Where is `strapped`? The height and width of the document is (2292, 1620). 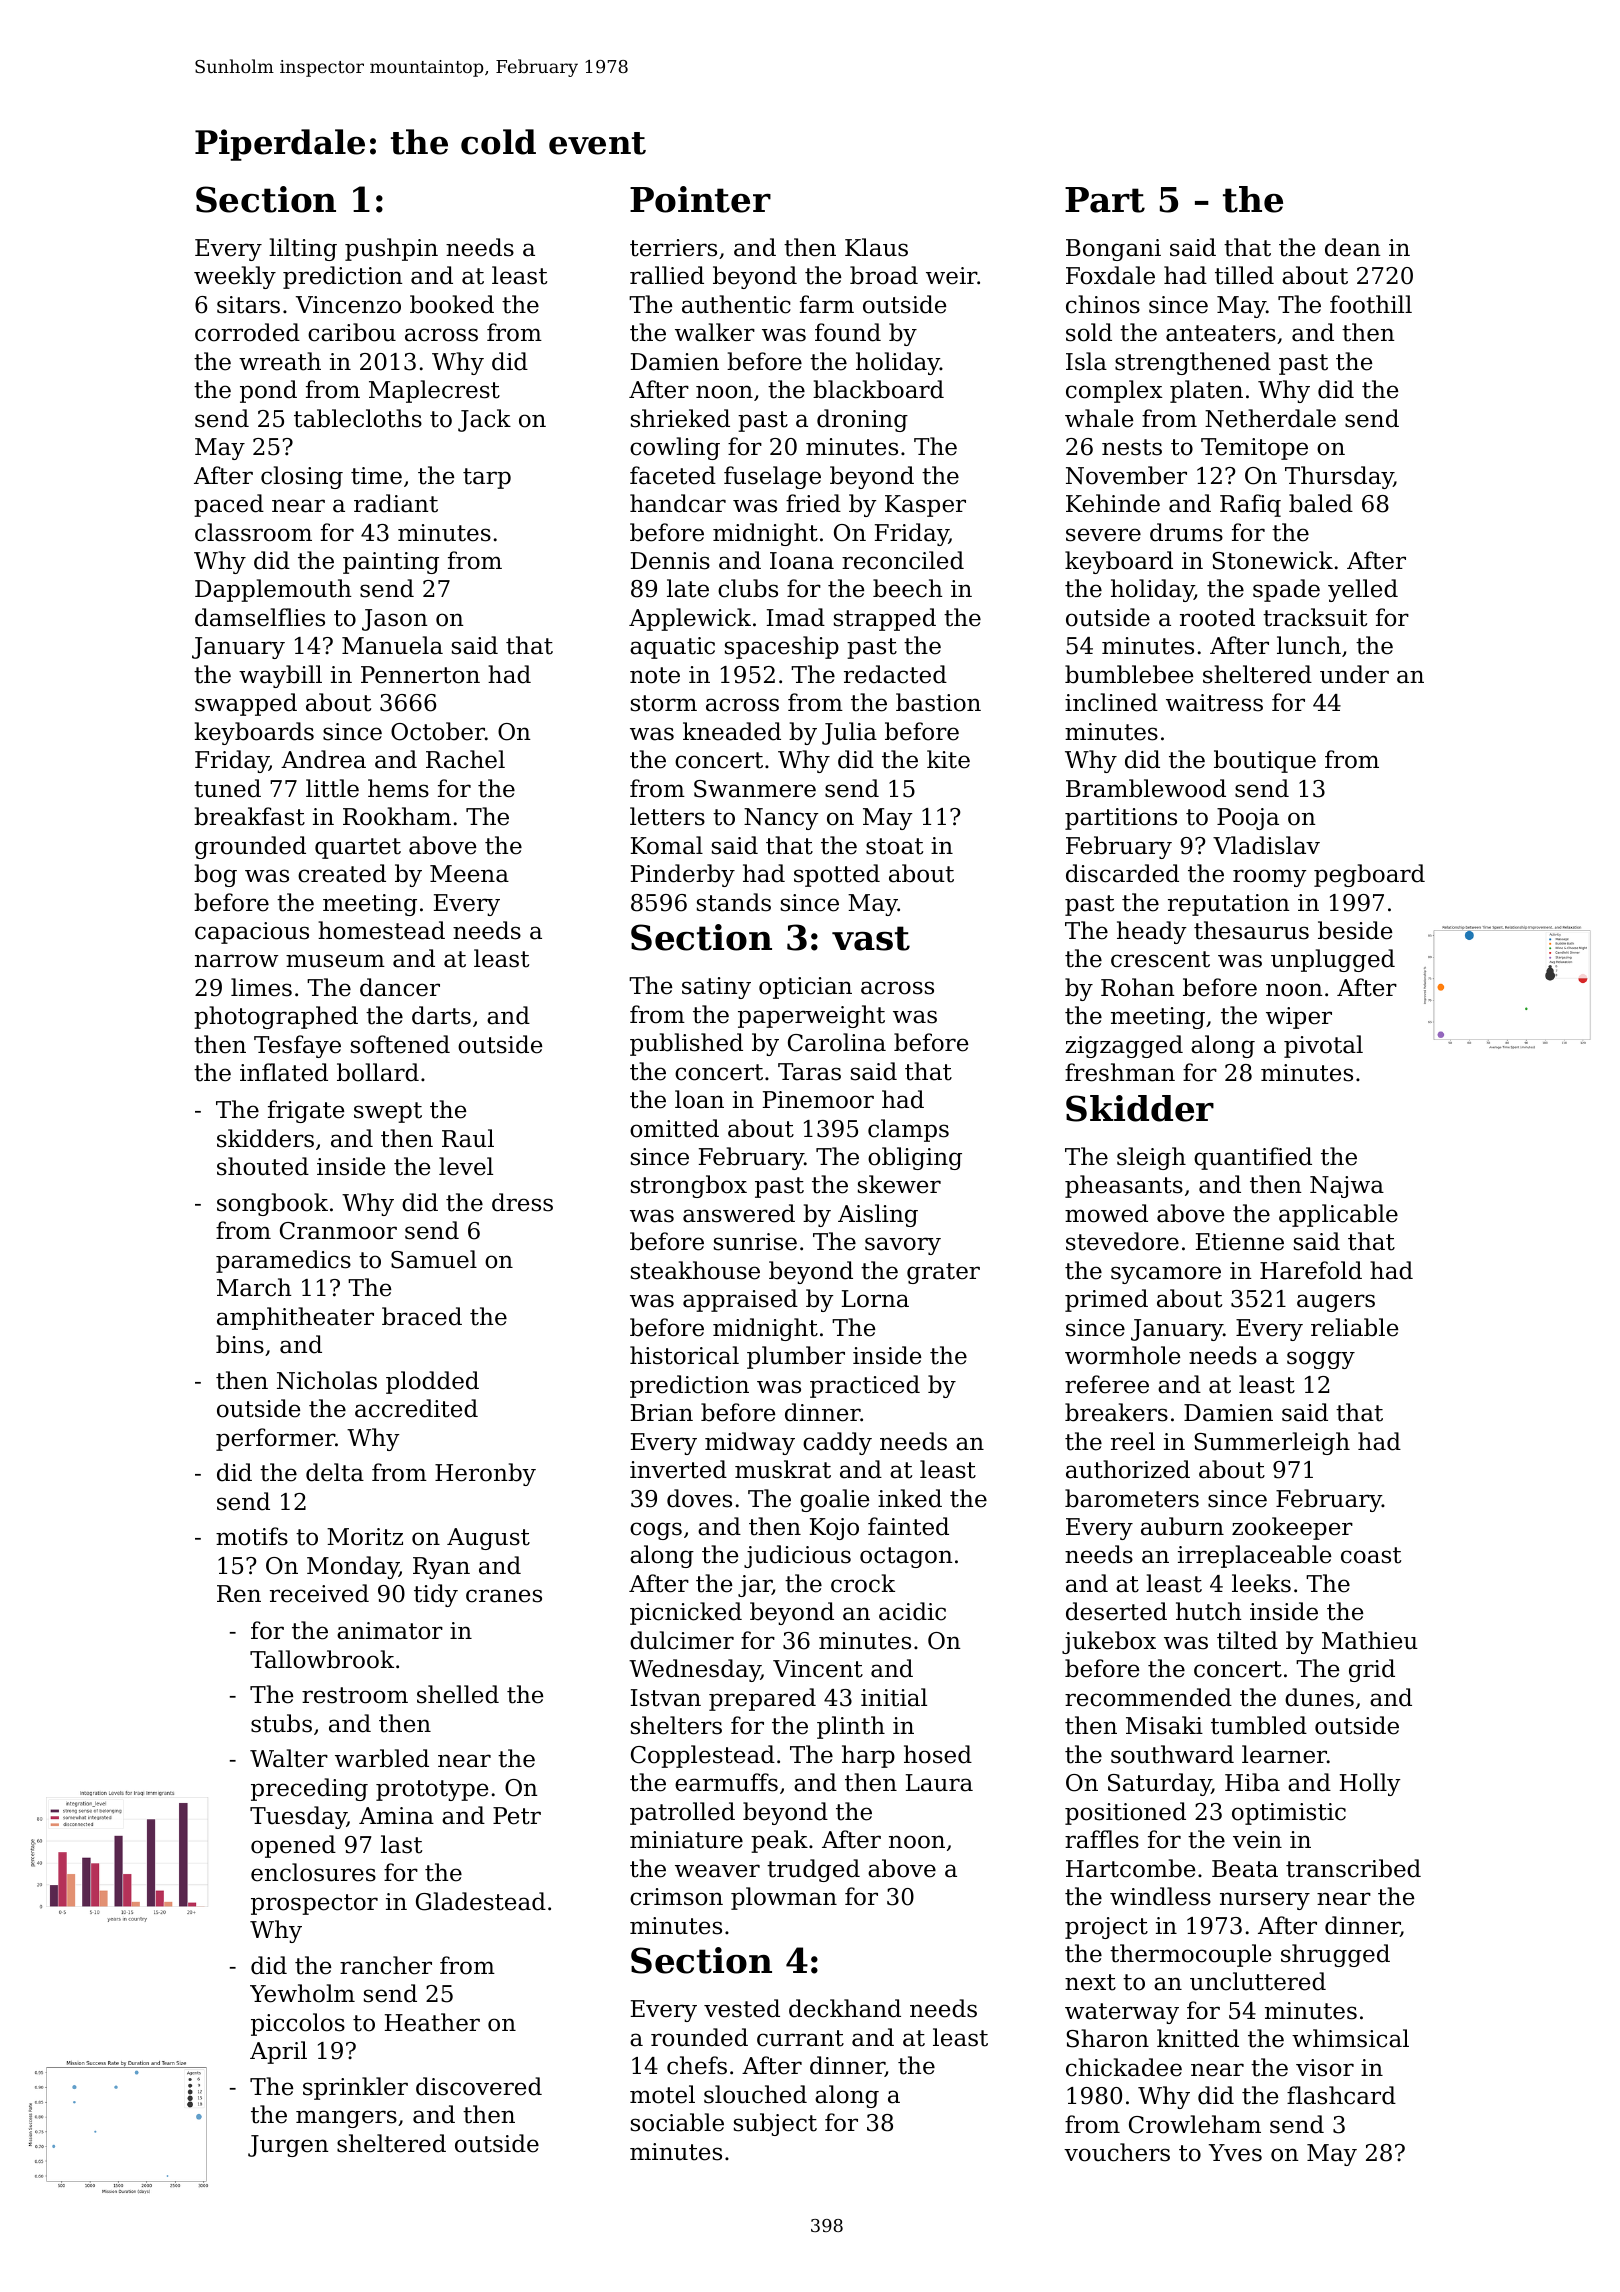
strapped is located at coordinates (885, 619).
